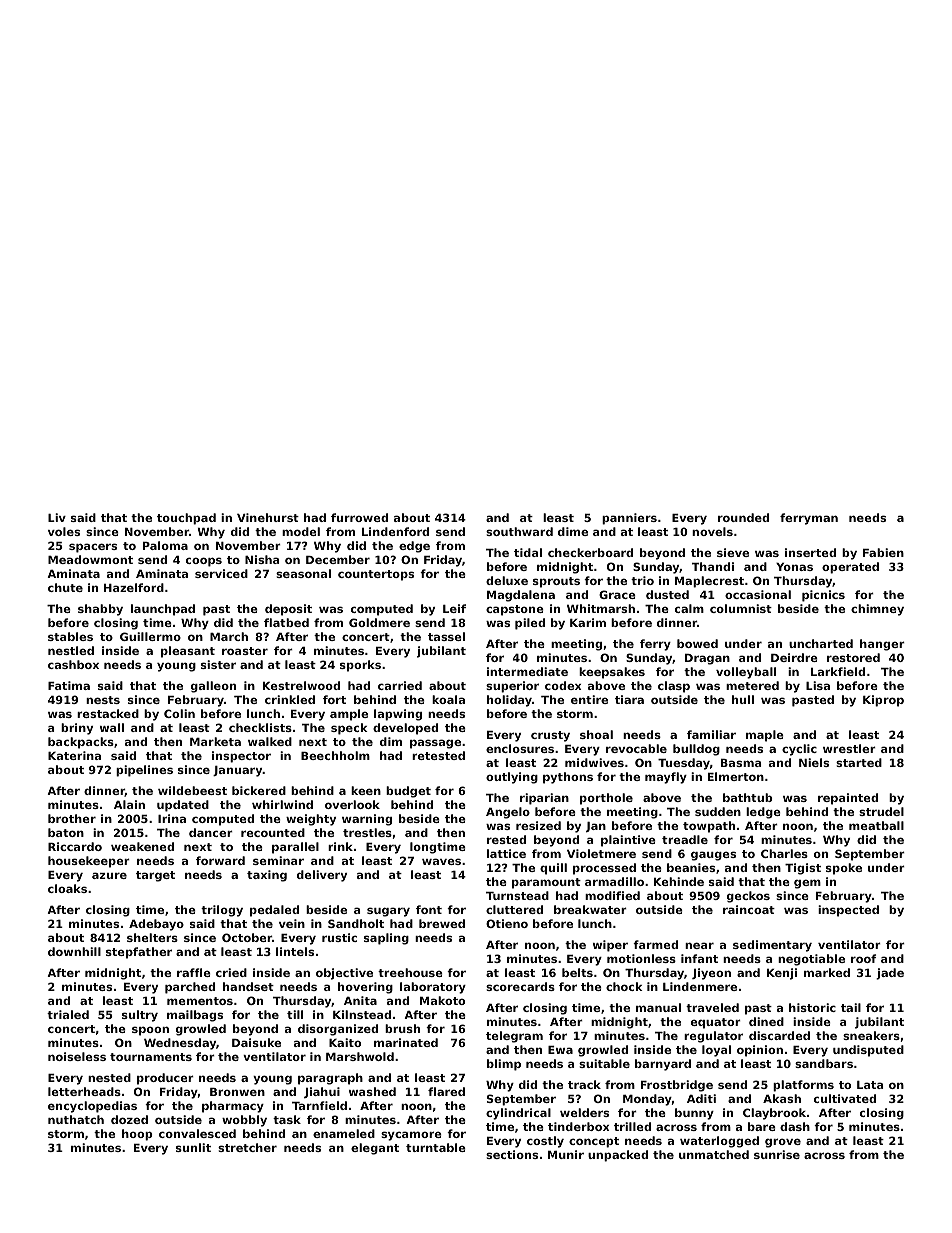  I want to click on wall, so click(112, 727).
